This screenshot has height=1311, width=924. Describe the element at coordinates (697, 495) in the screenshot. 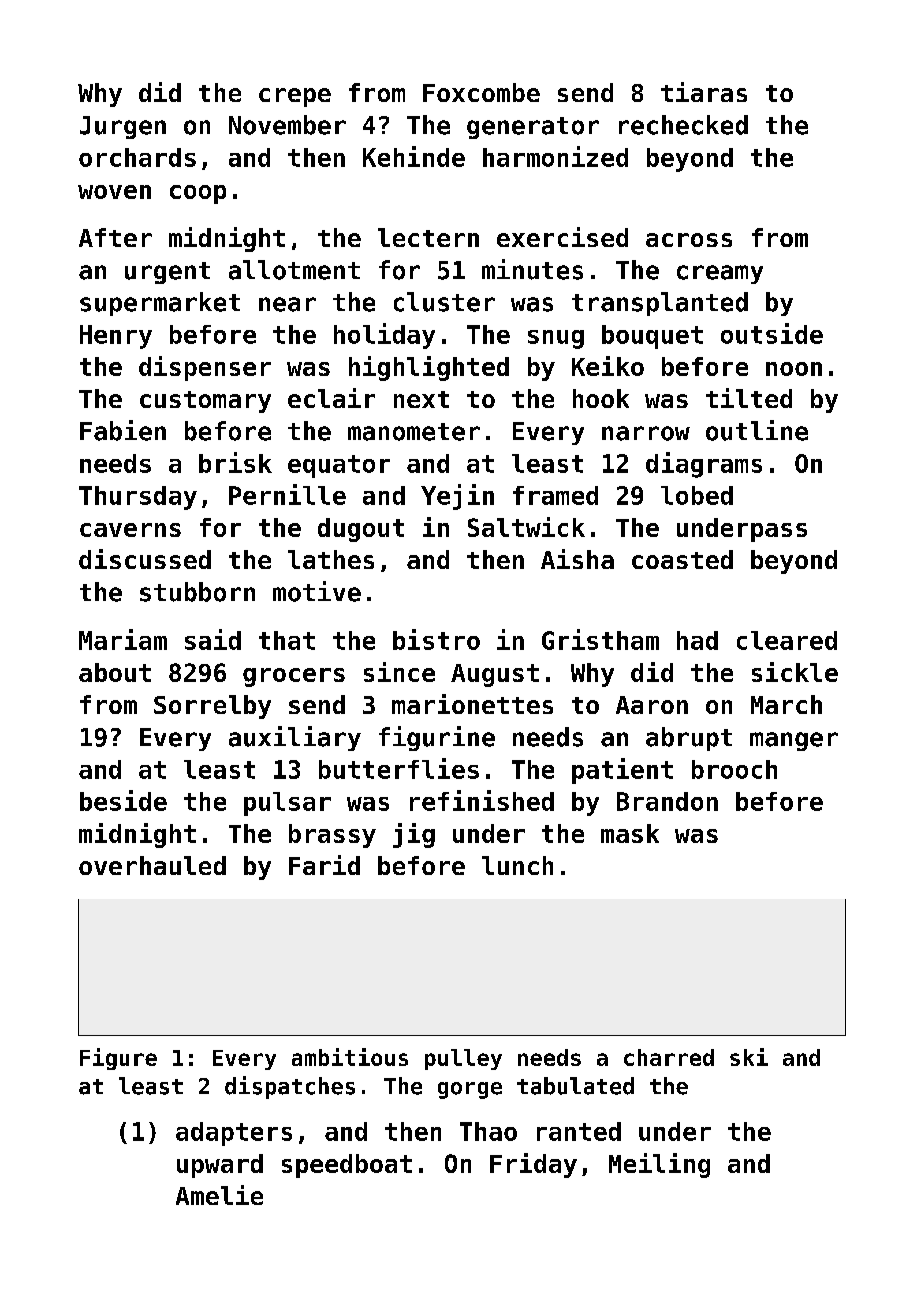

I see `lobed` at that location.
